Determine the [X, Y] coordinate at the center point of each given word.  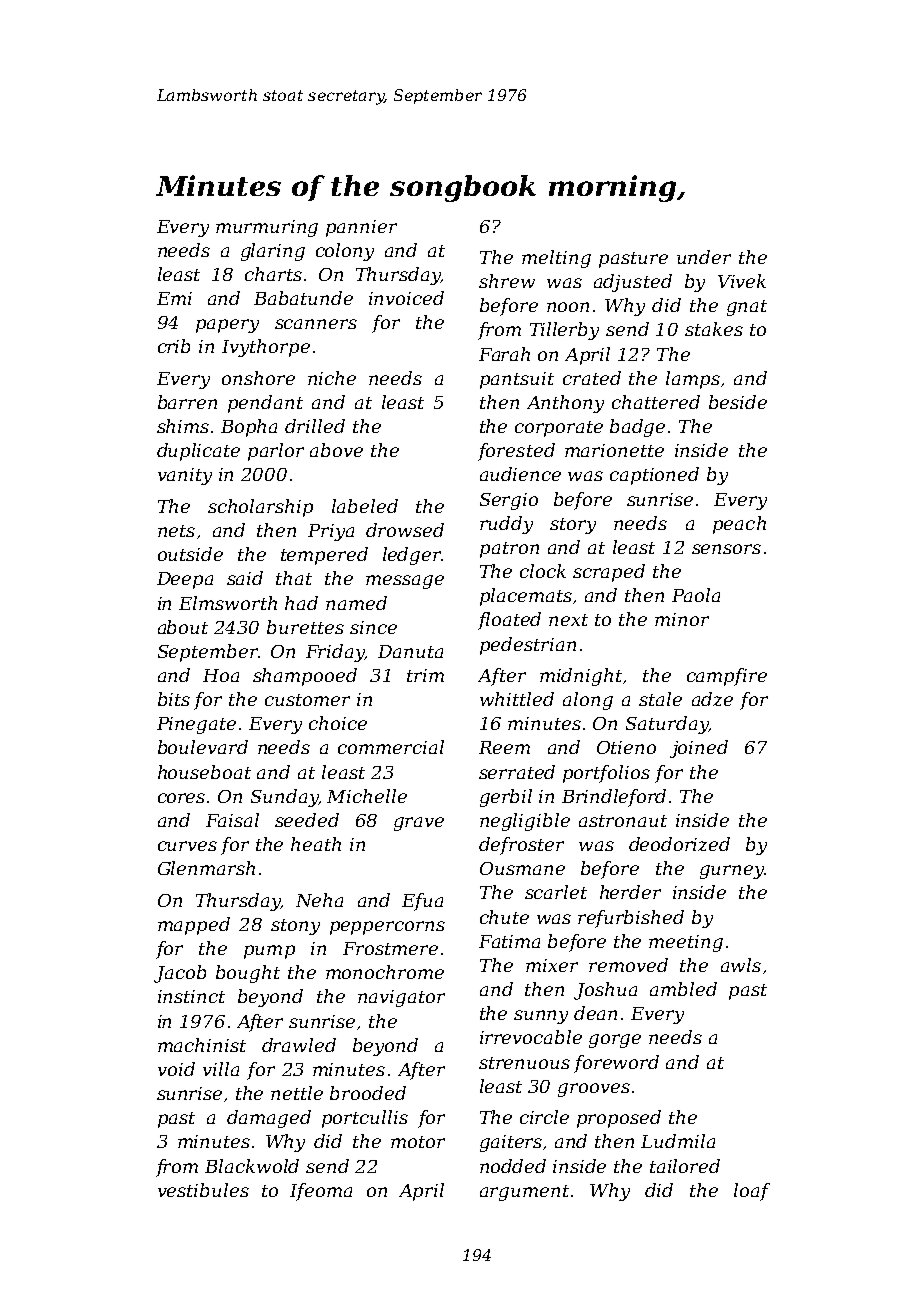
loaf [752, 1192]
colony [345, 252]
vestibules [203, 1190]
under [704, 257]
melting [556, 259]
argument [524, 1193]
